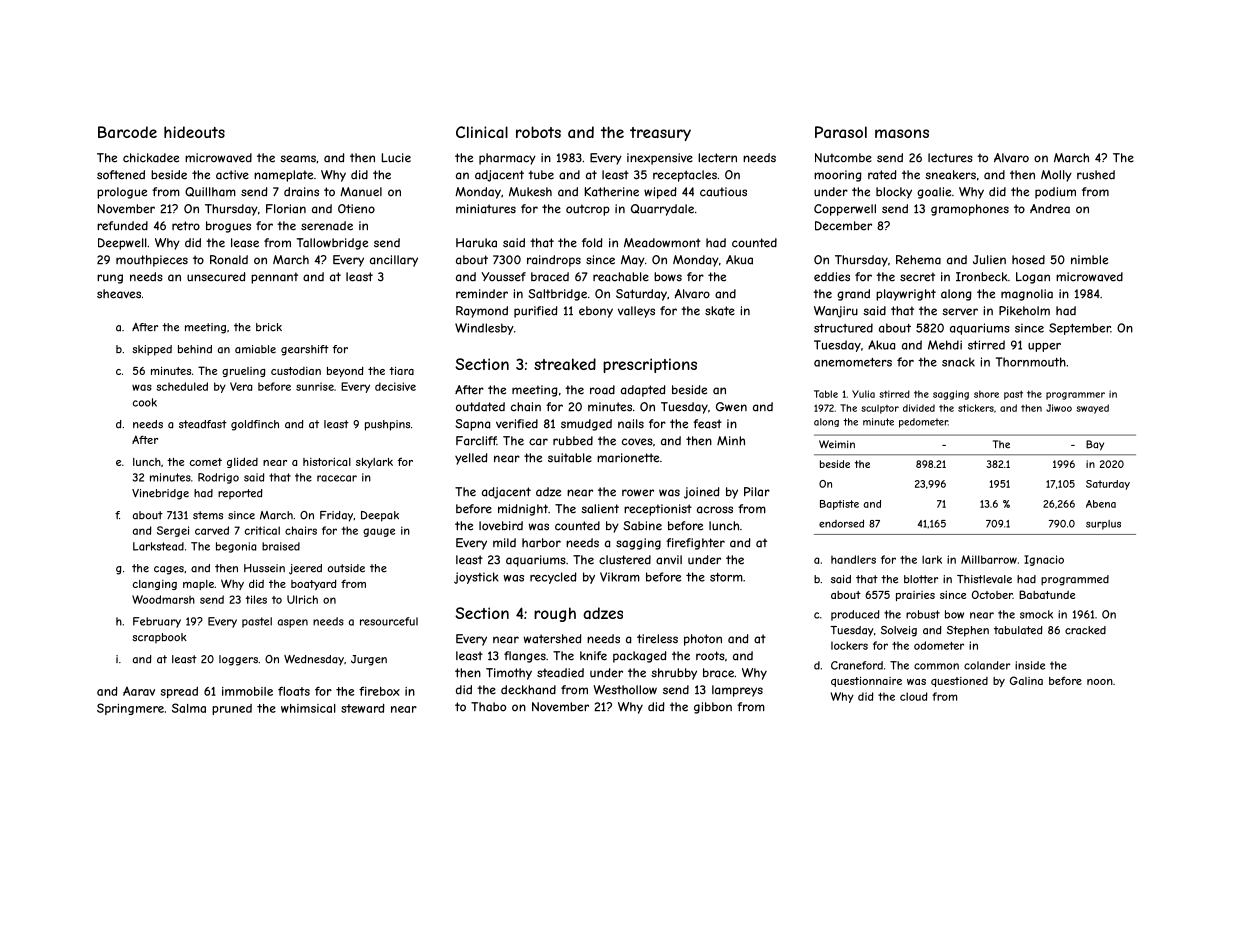 The height and width of the document is (952, 1233). Describe the element at coordinates (538, 132) in the document. I see `robots` at that location.
